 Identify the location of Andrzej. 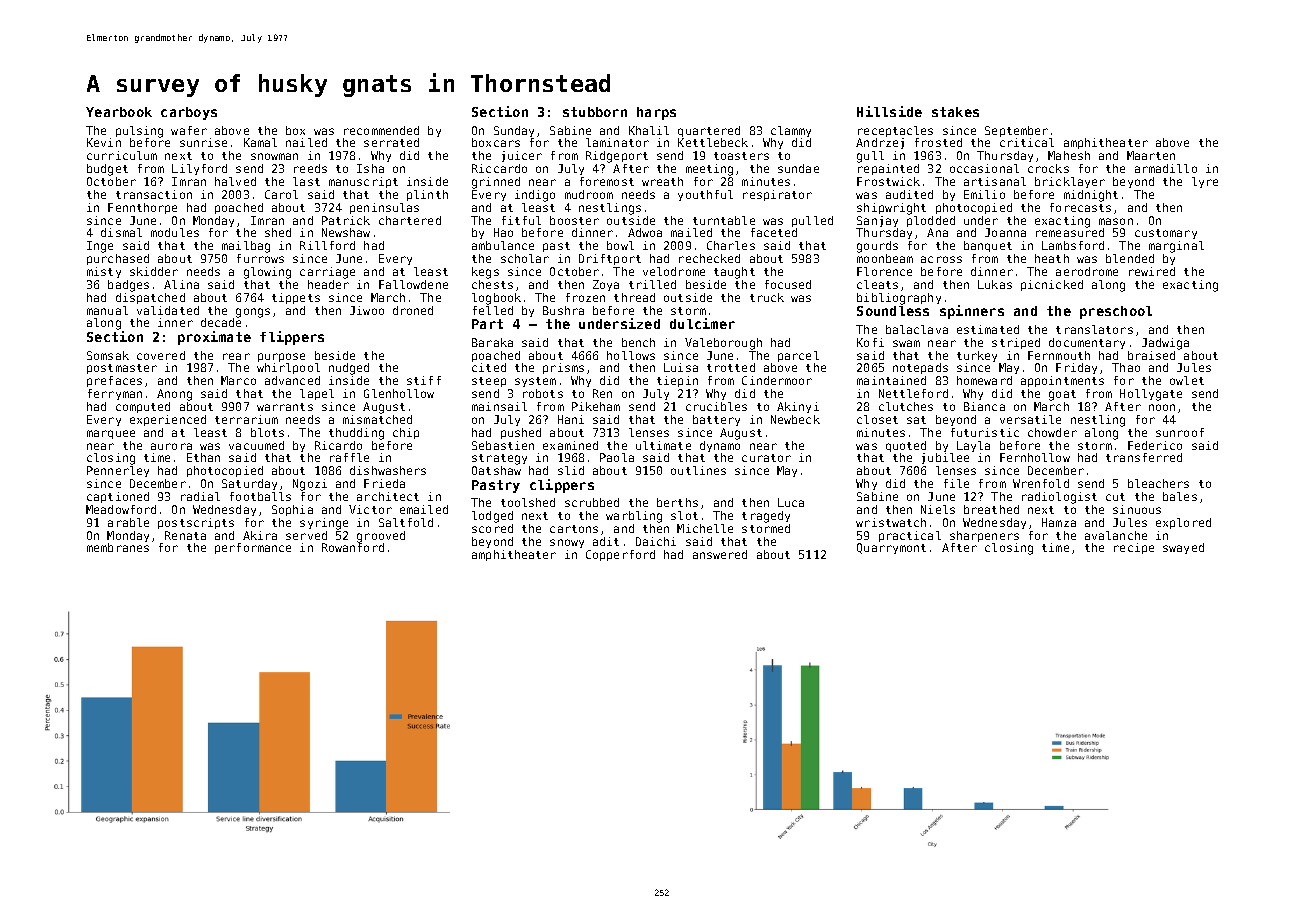
(880, 143).
